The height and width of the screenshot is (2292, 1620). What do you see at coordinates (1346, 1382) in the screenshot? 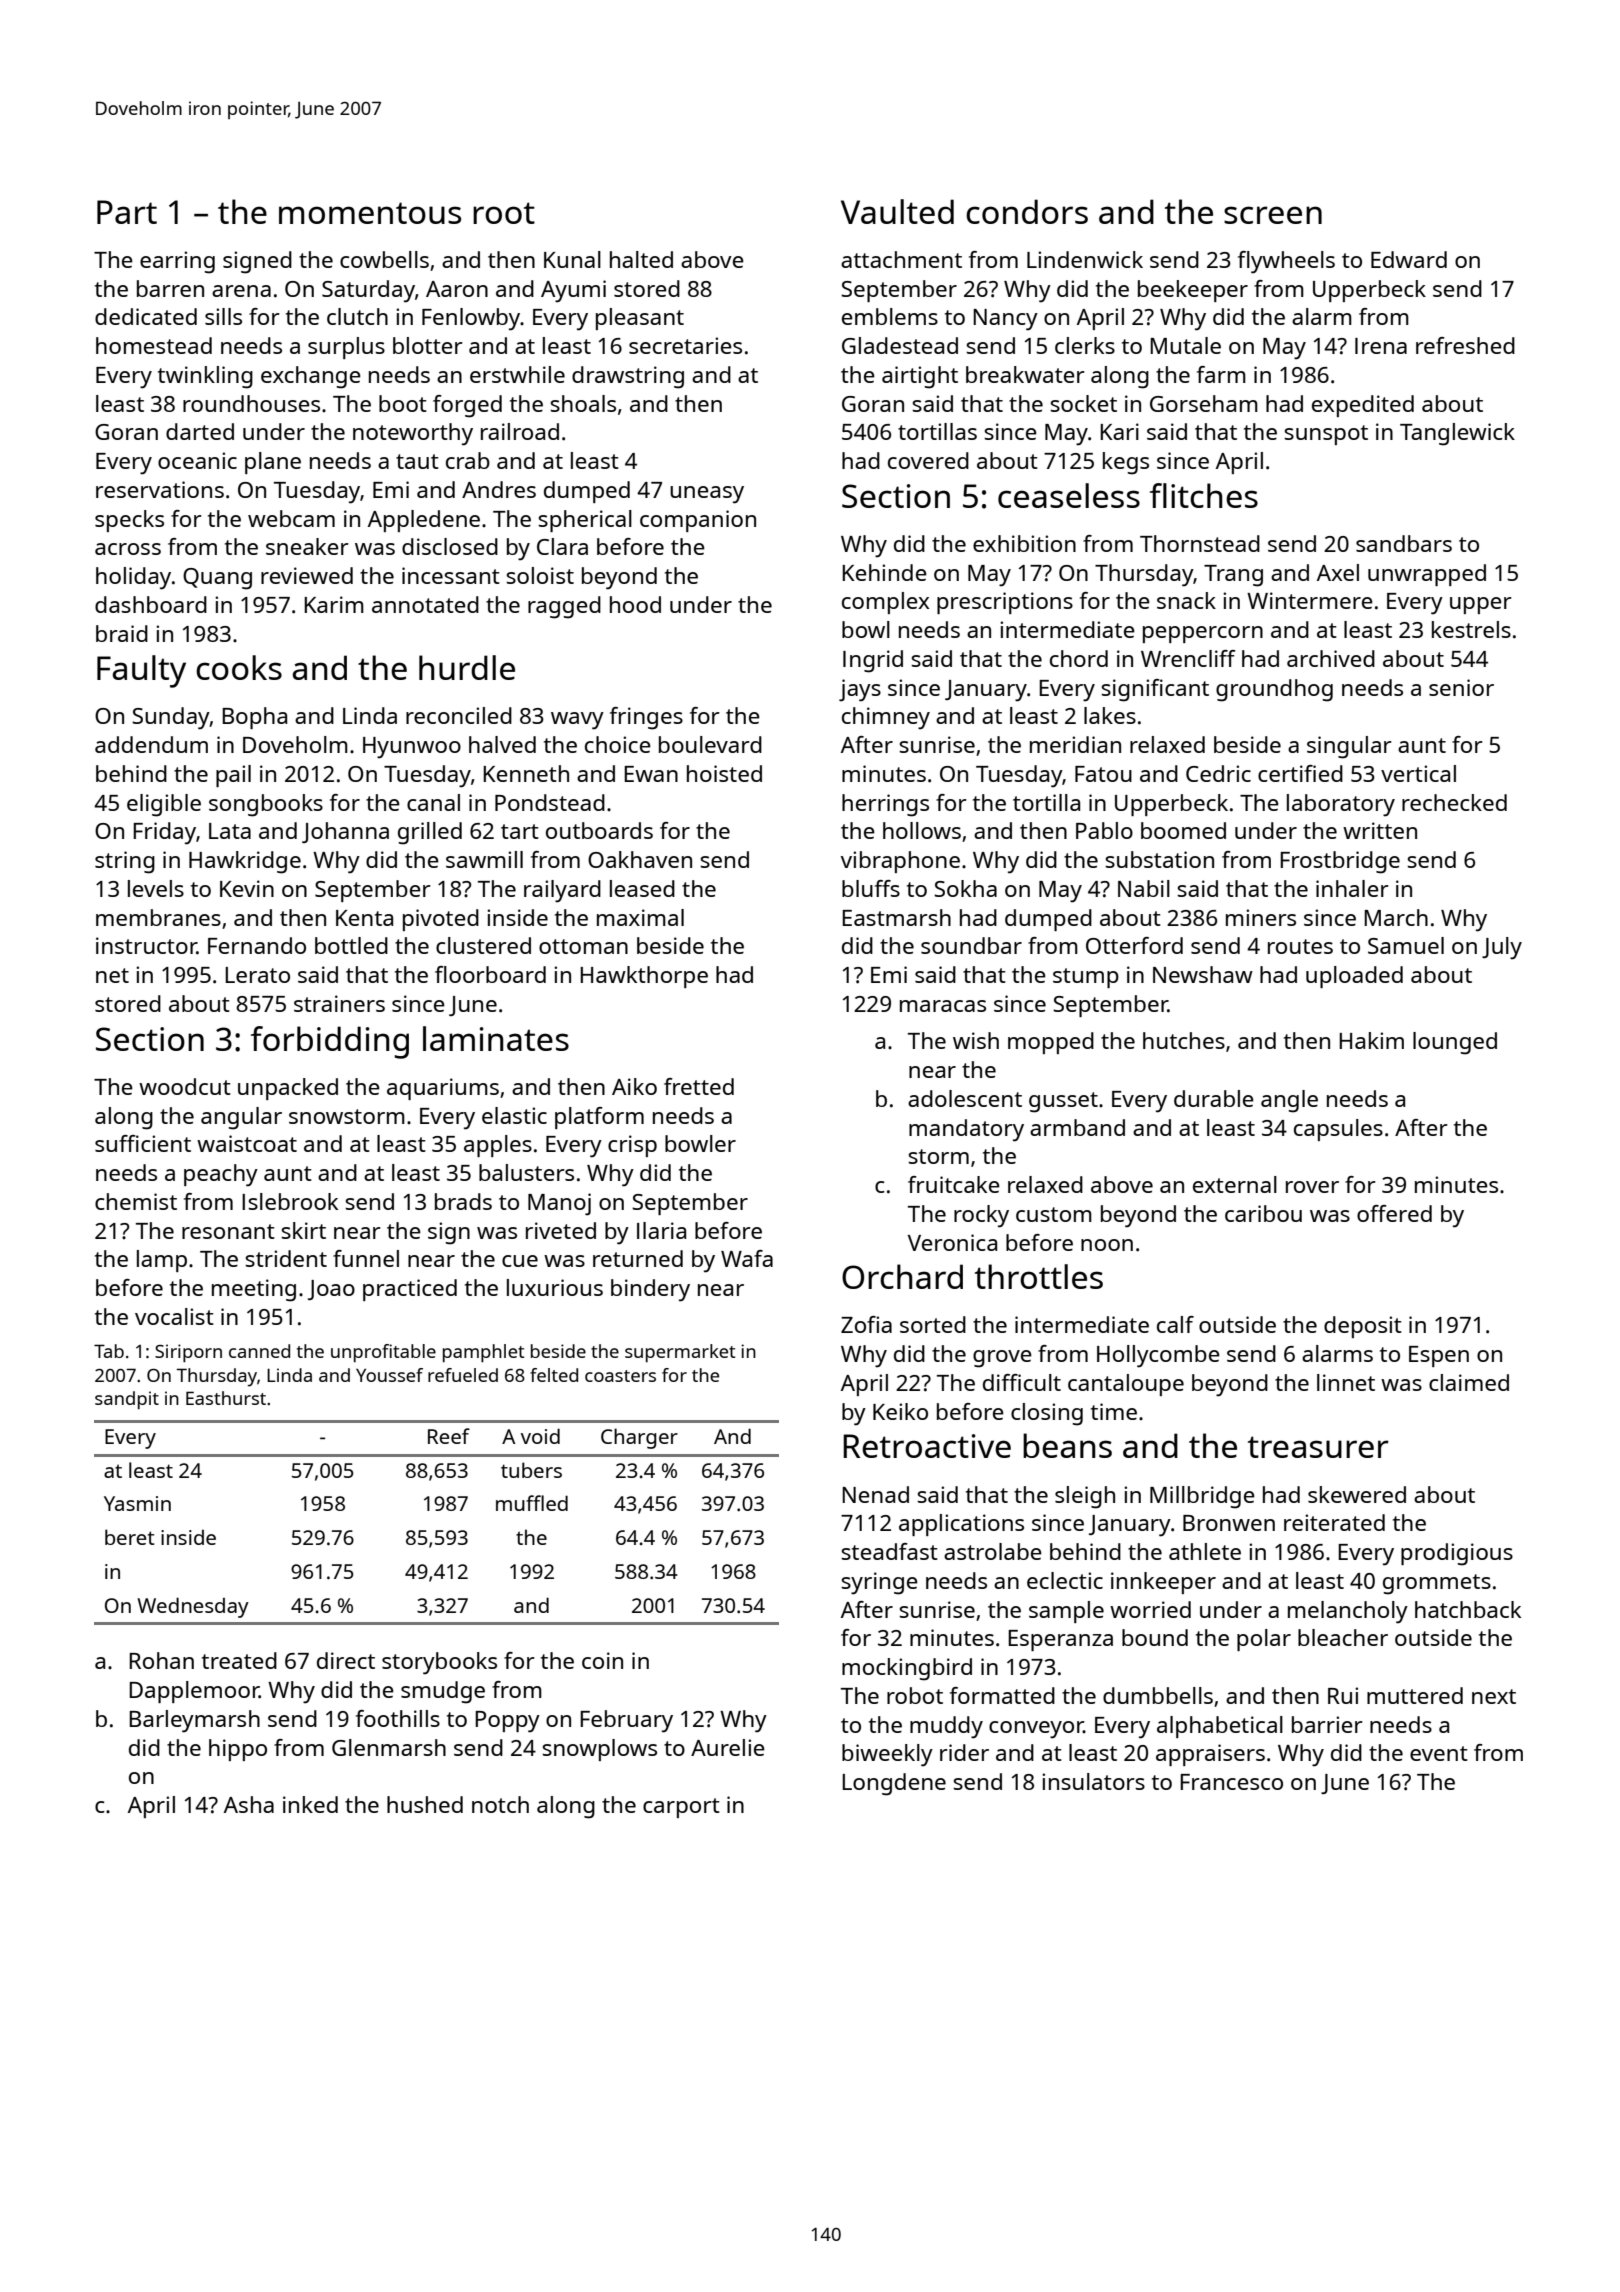
I see `linnet` at bounding box center [1346, 1382].
